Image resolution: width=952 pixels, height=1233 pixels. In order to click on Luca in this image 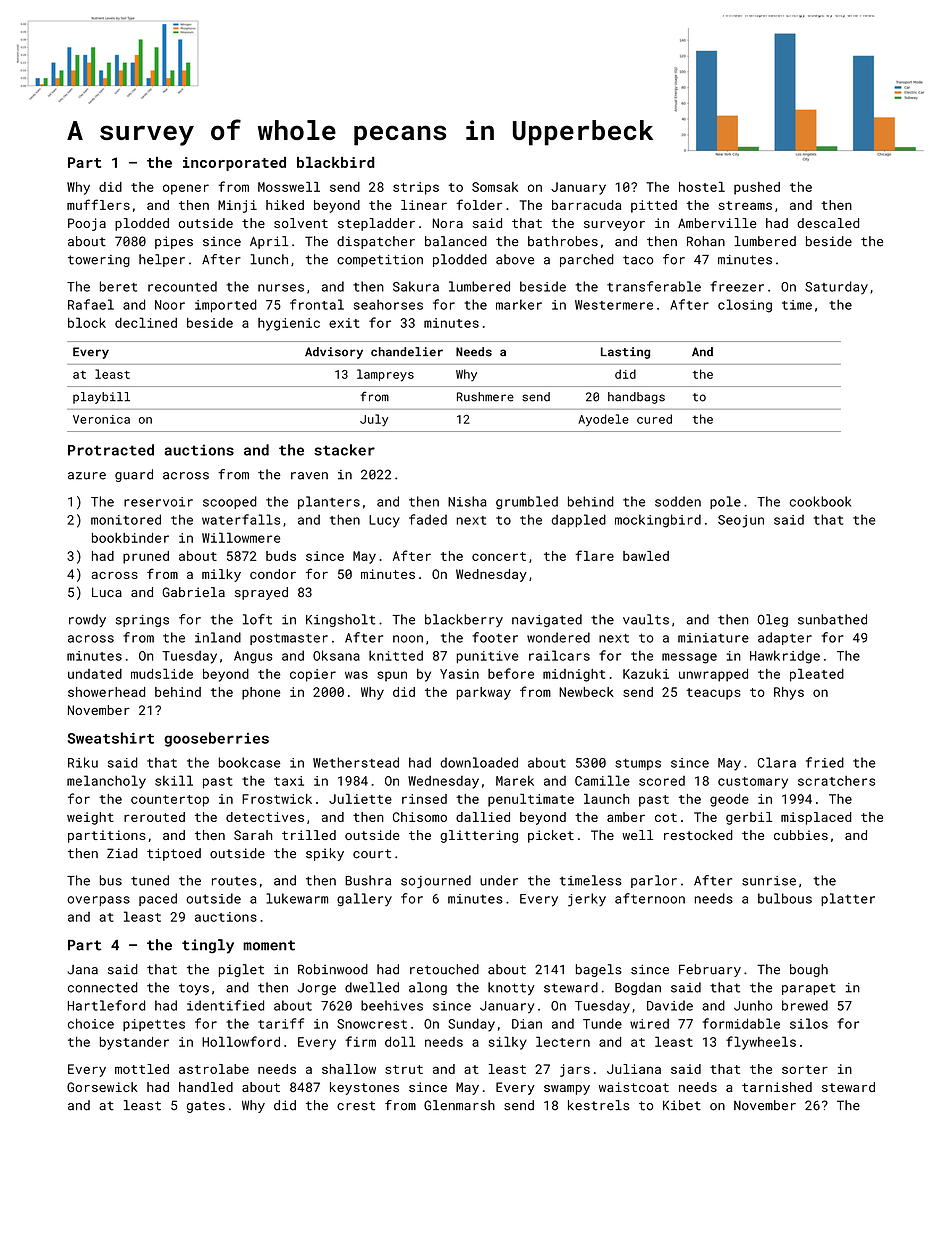, I will do `click(107, 592)`.
